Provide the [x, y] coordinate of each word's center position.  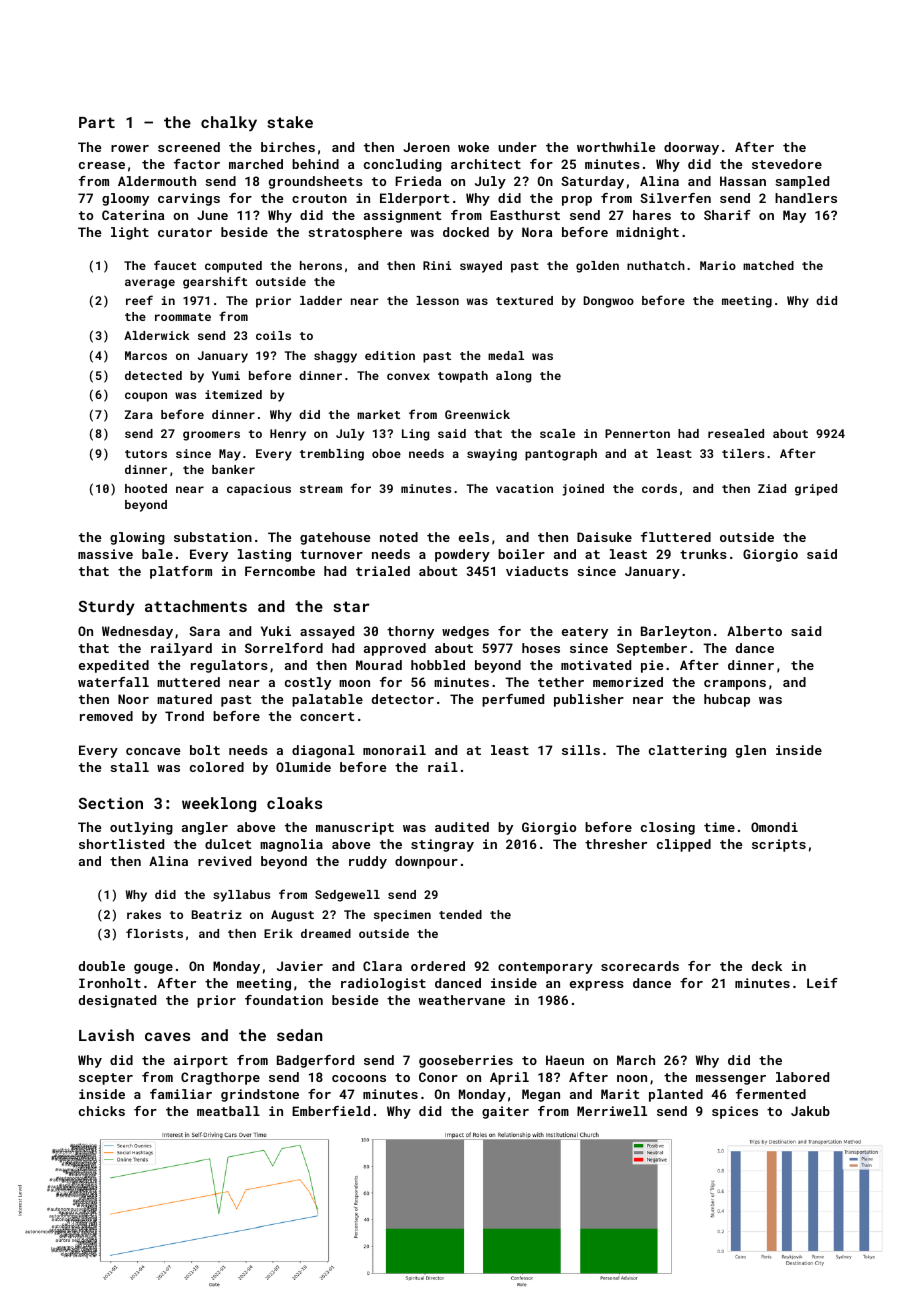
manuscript [355, 828]
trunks [703, 554]
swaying [492, 455]
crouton [319, 198]
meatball [228, 1111]
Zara [139, 414]
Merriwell [612, 1111]
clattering [688, 751]
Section [111, 803]
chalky [229, 124]
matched [768, 265]
